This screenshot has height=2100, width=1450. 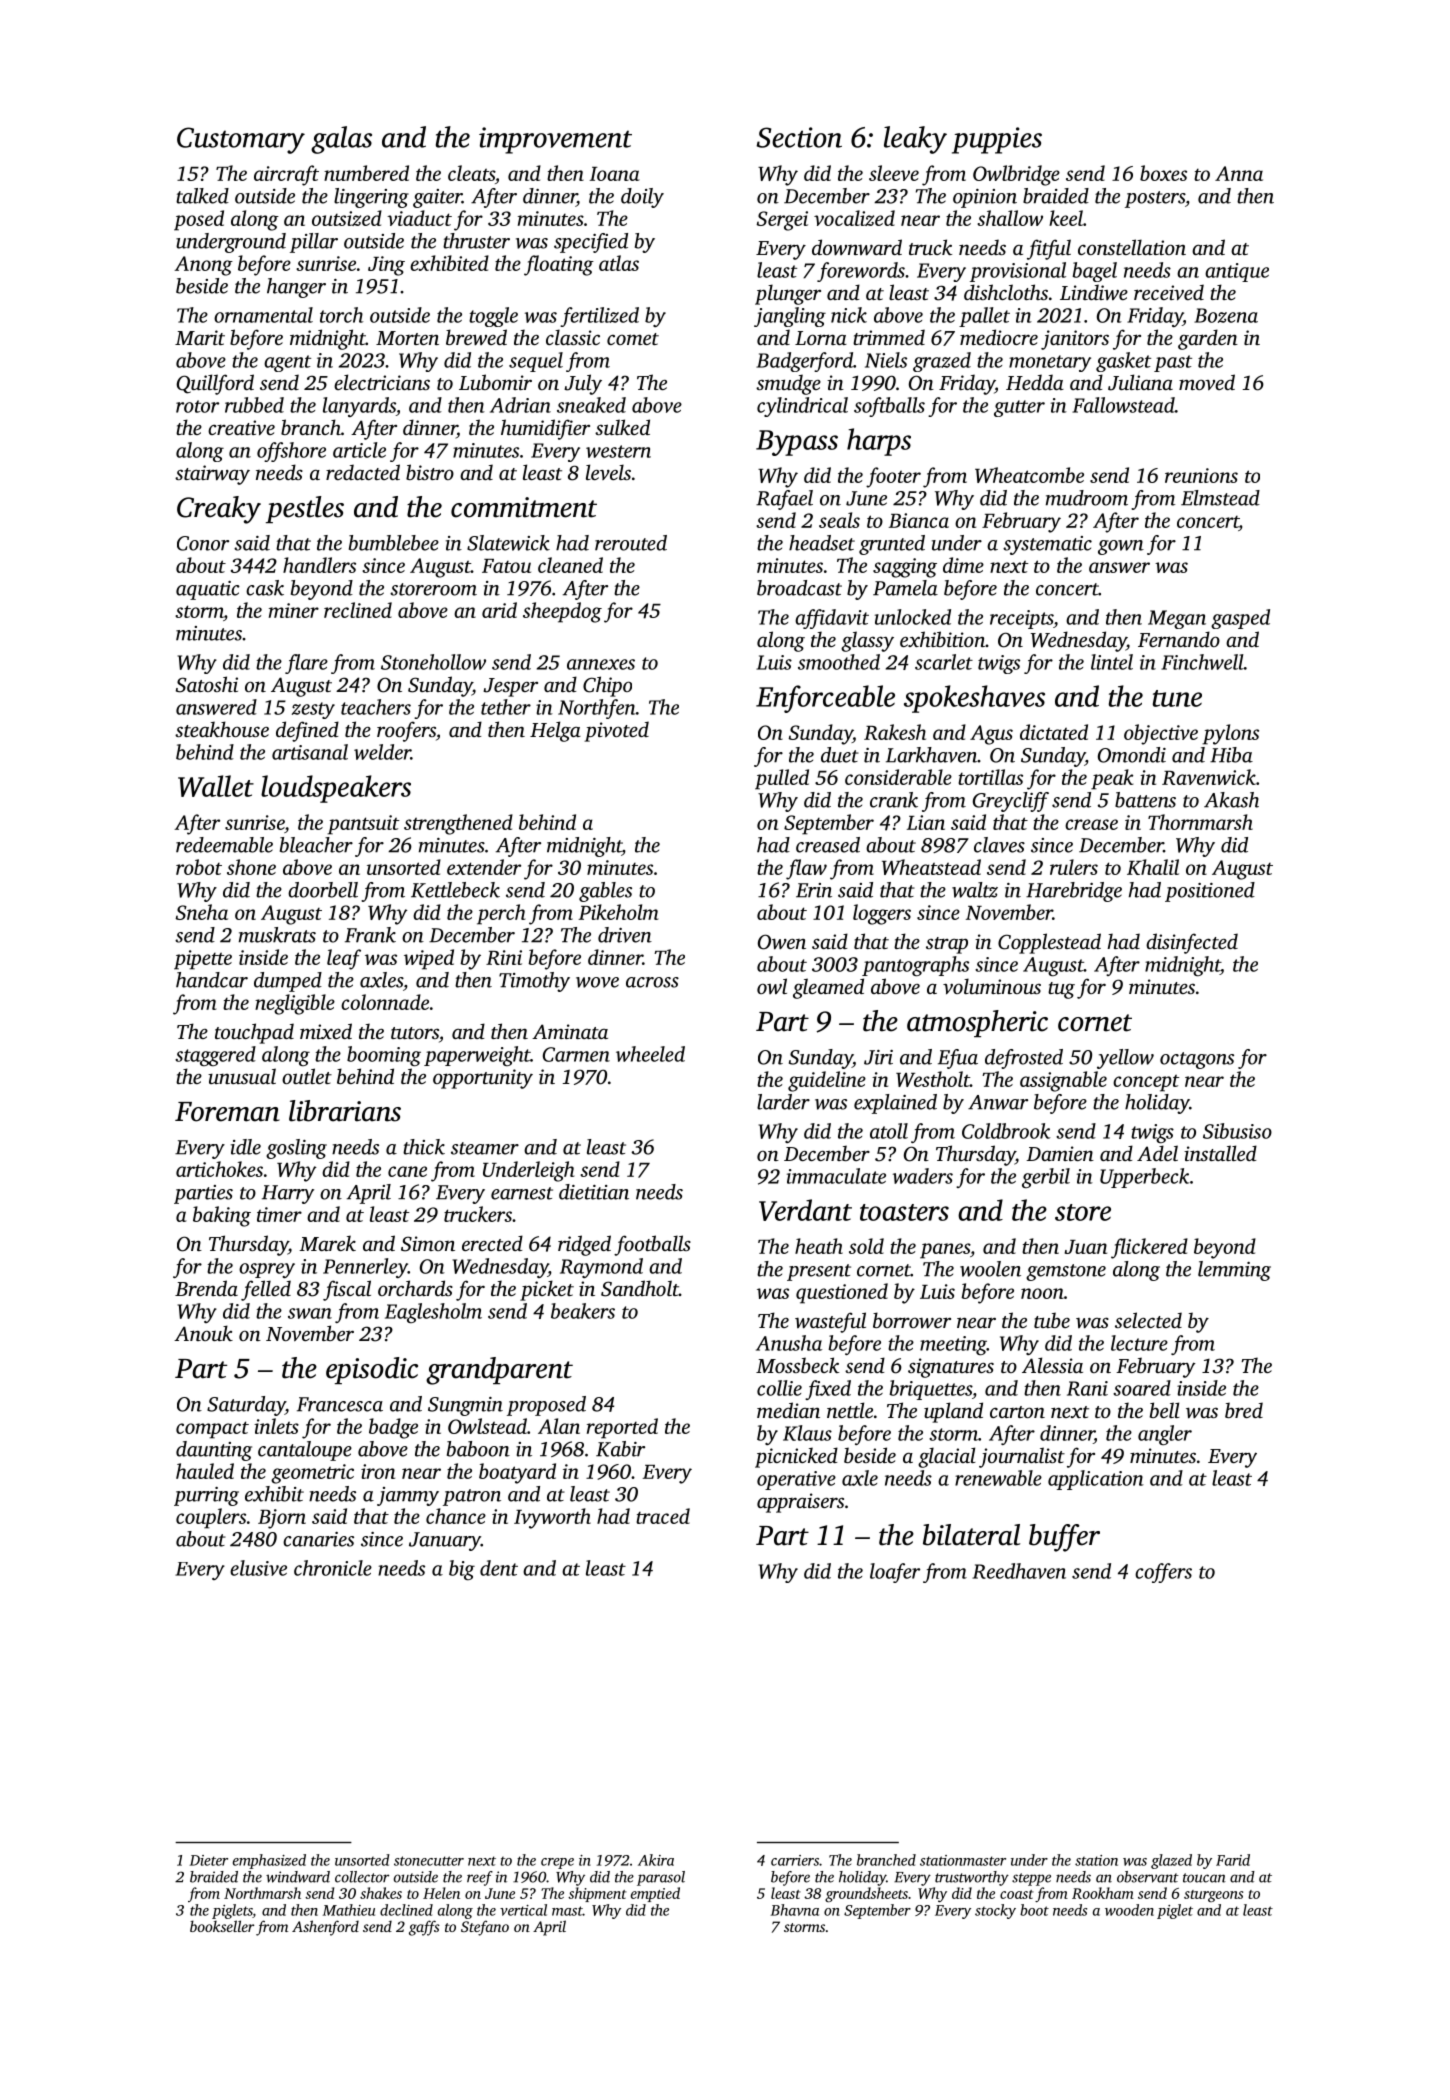 What do you see at coordinates (895, 1573) in the screenshot?
I see `loafer` at bounding box center [895, 1573].
